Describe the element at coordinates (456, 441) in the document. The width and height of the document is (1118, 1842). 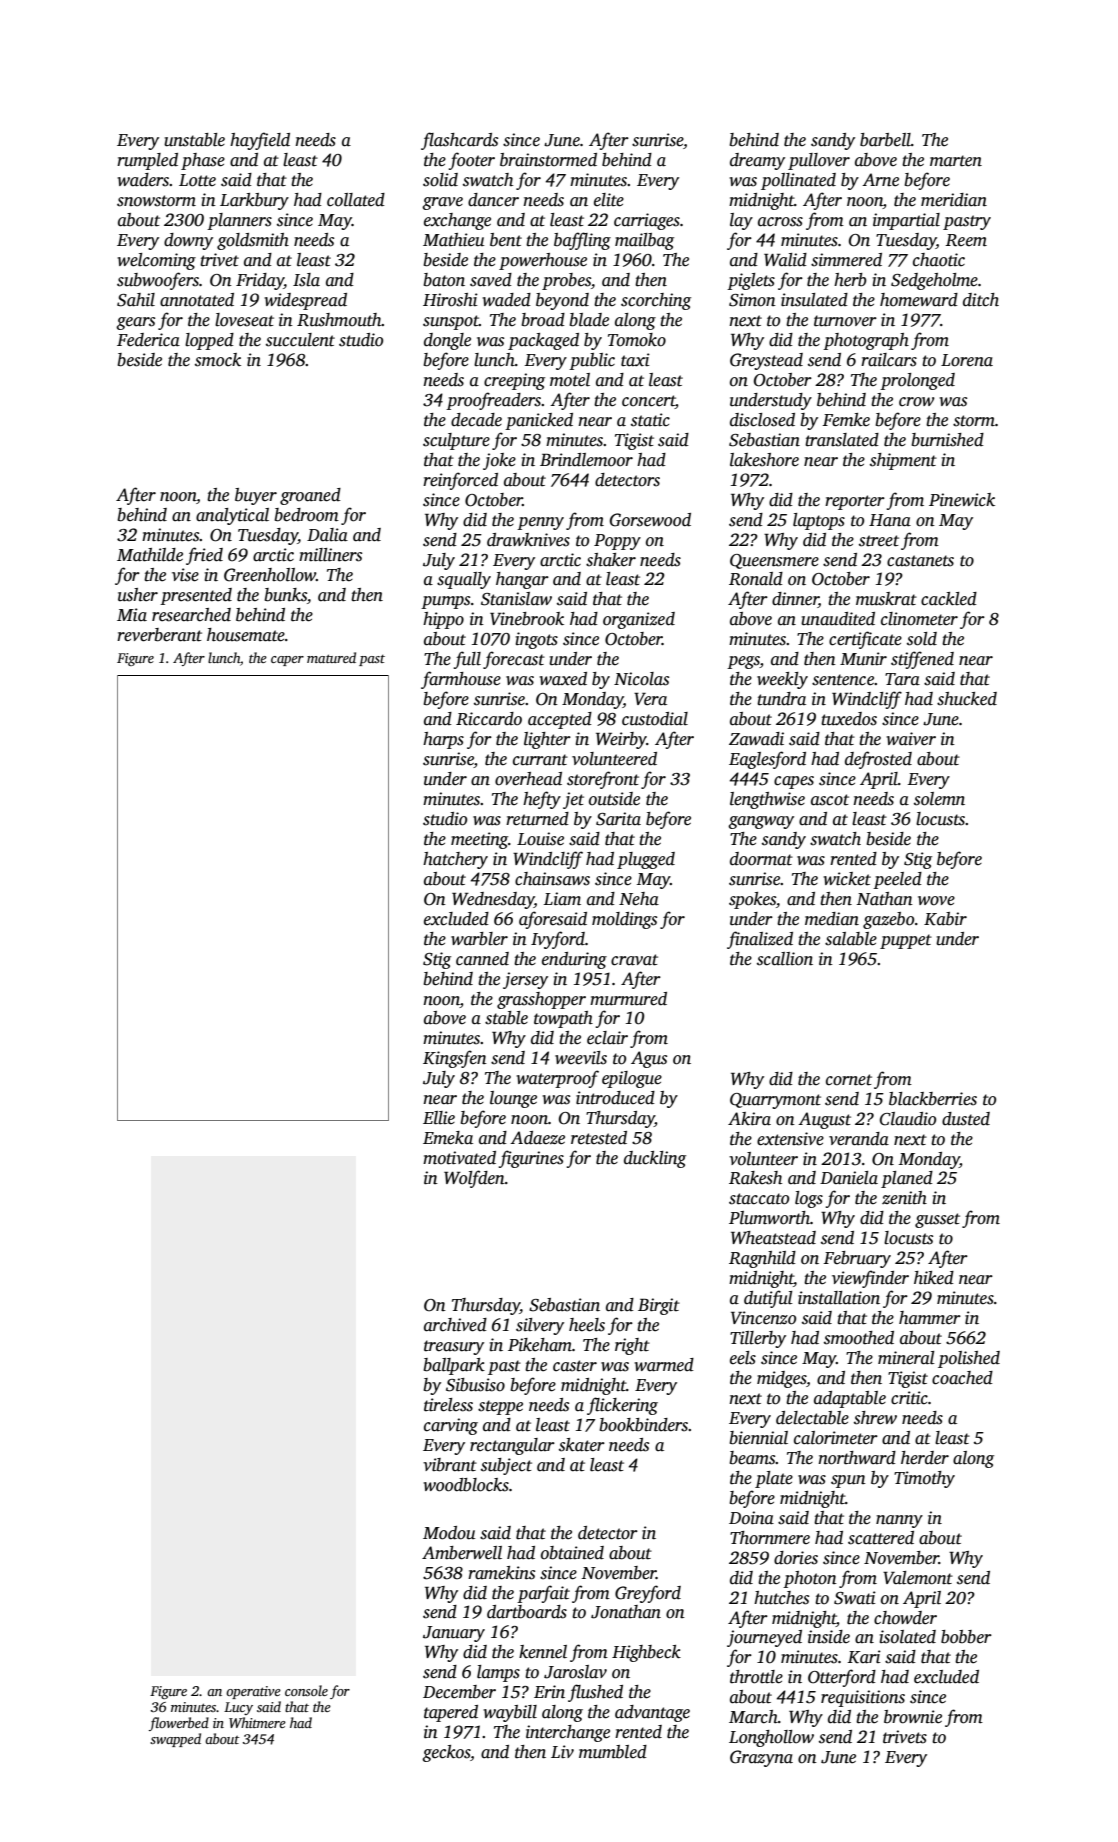
I see `sculpture` at that location.
